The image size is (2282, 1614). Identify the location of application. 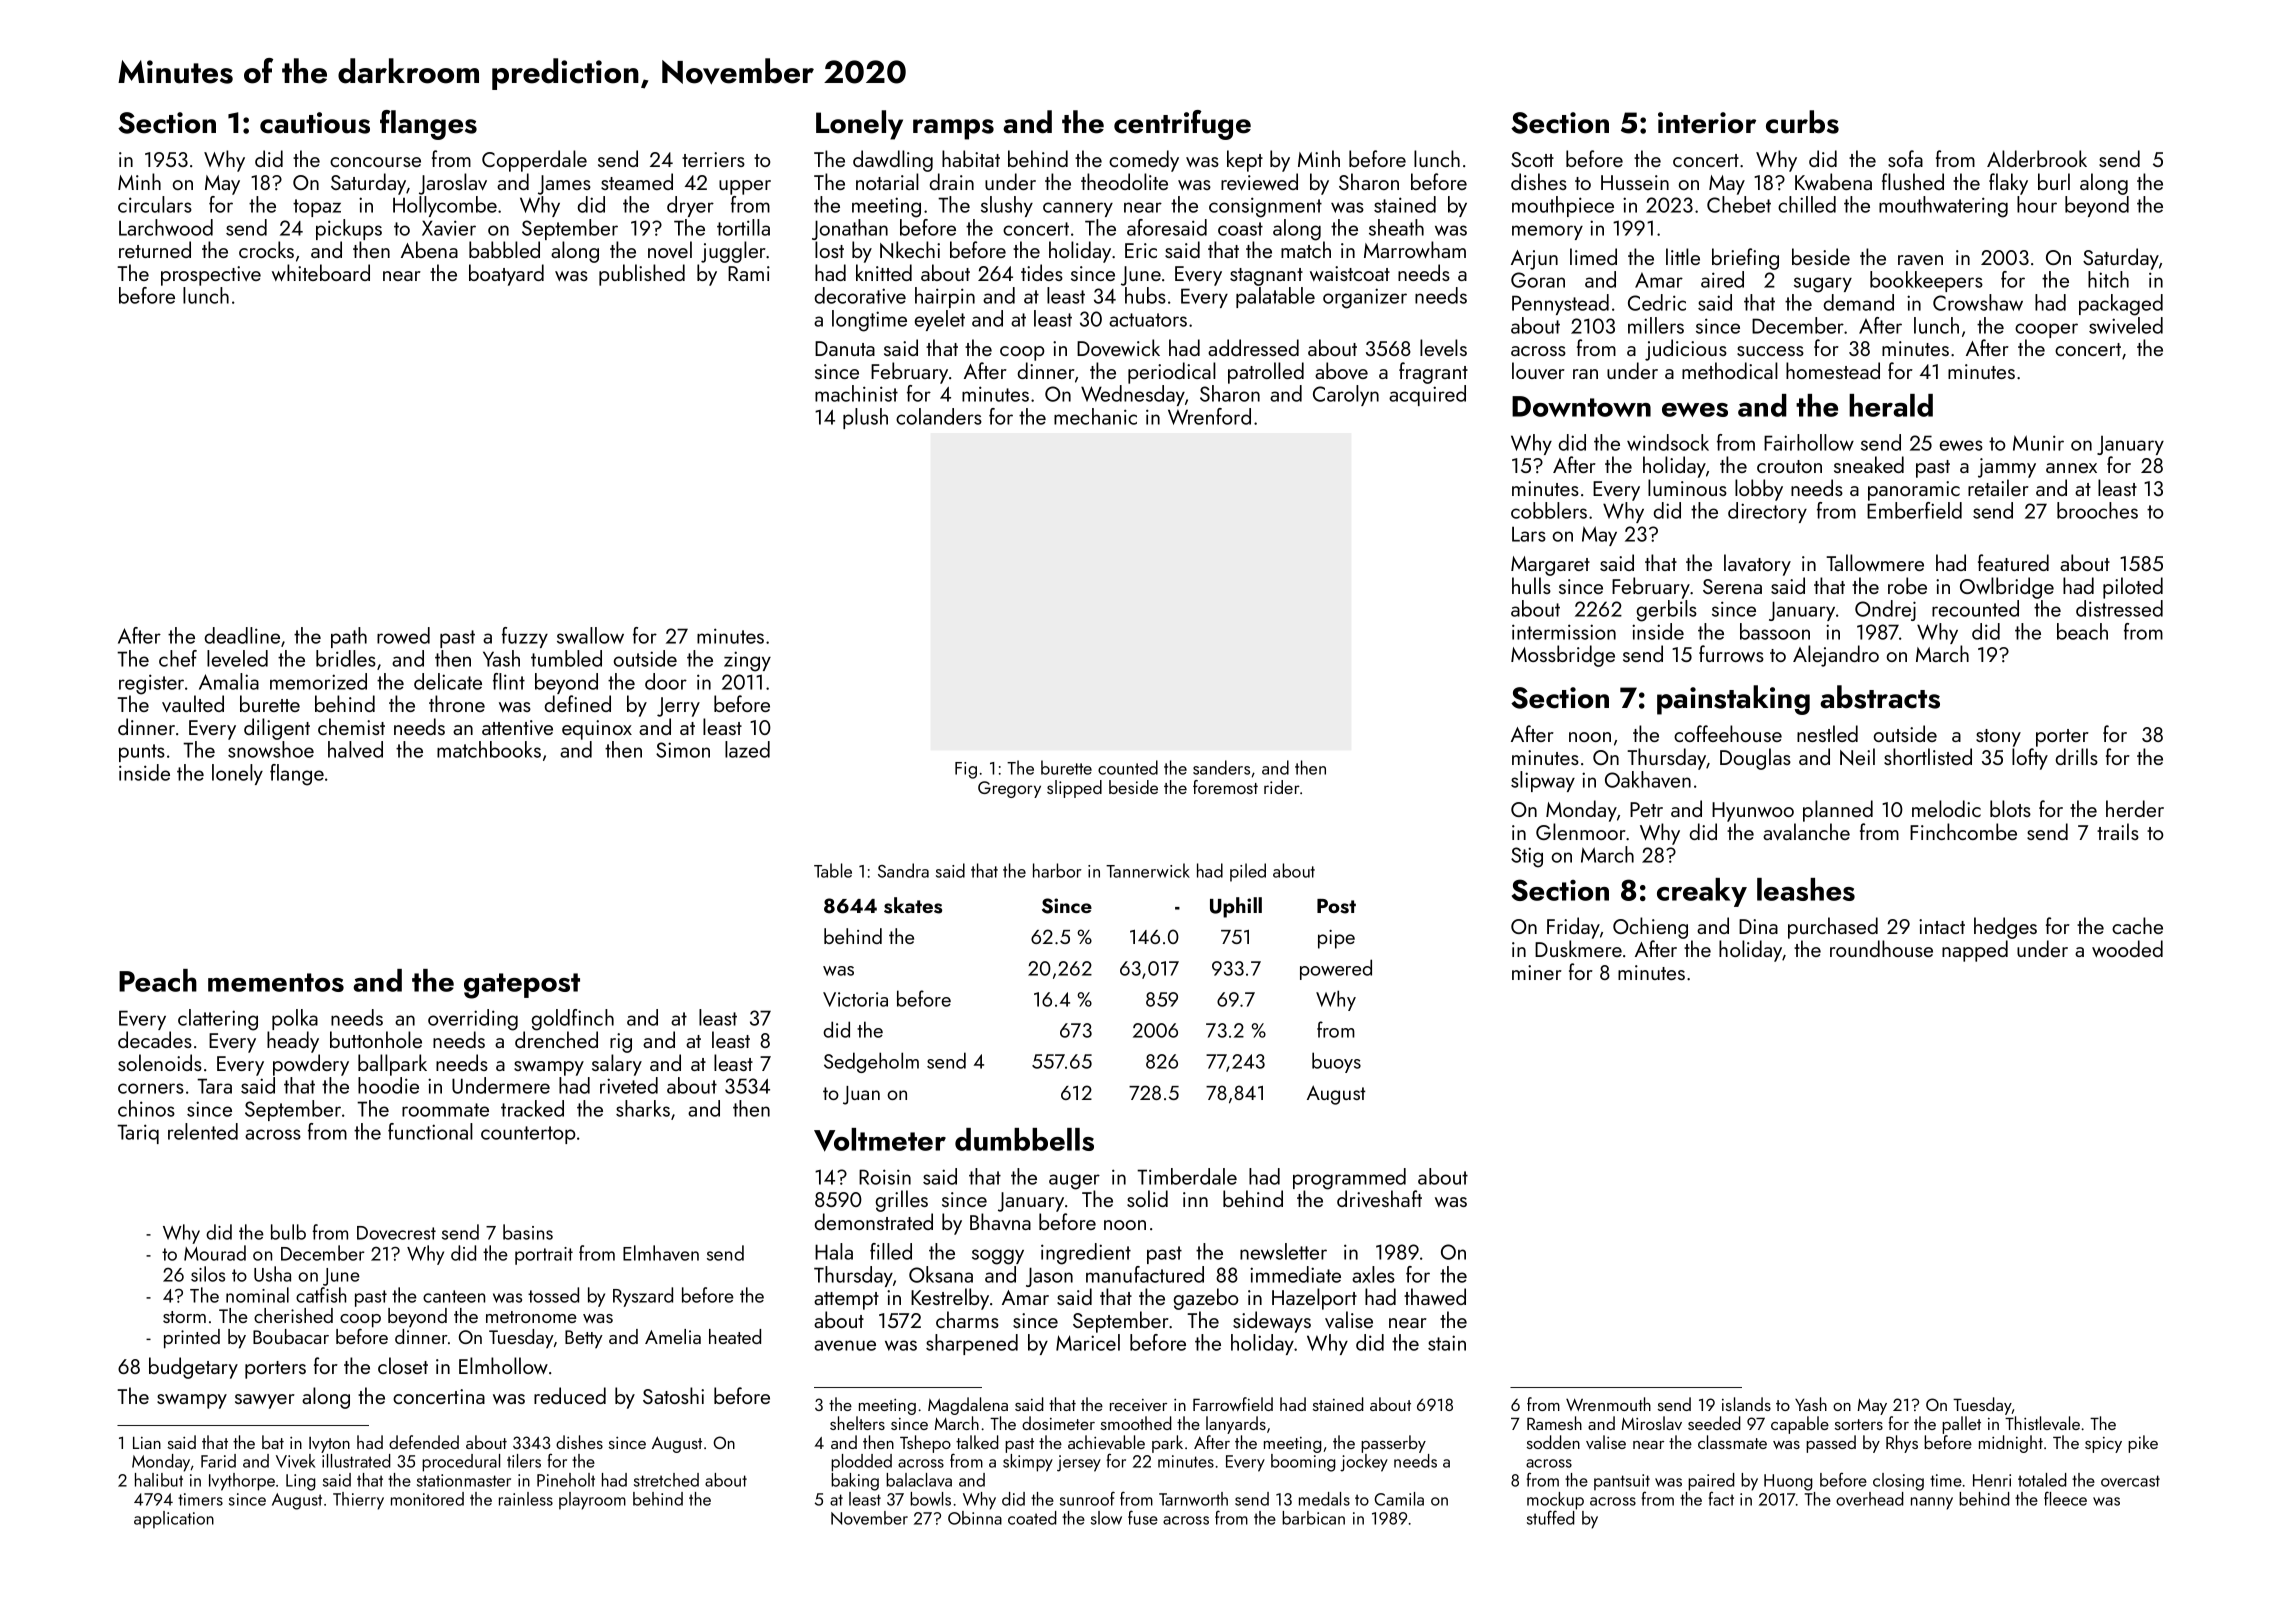
(174, 1520).
